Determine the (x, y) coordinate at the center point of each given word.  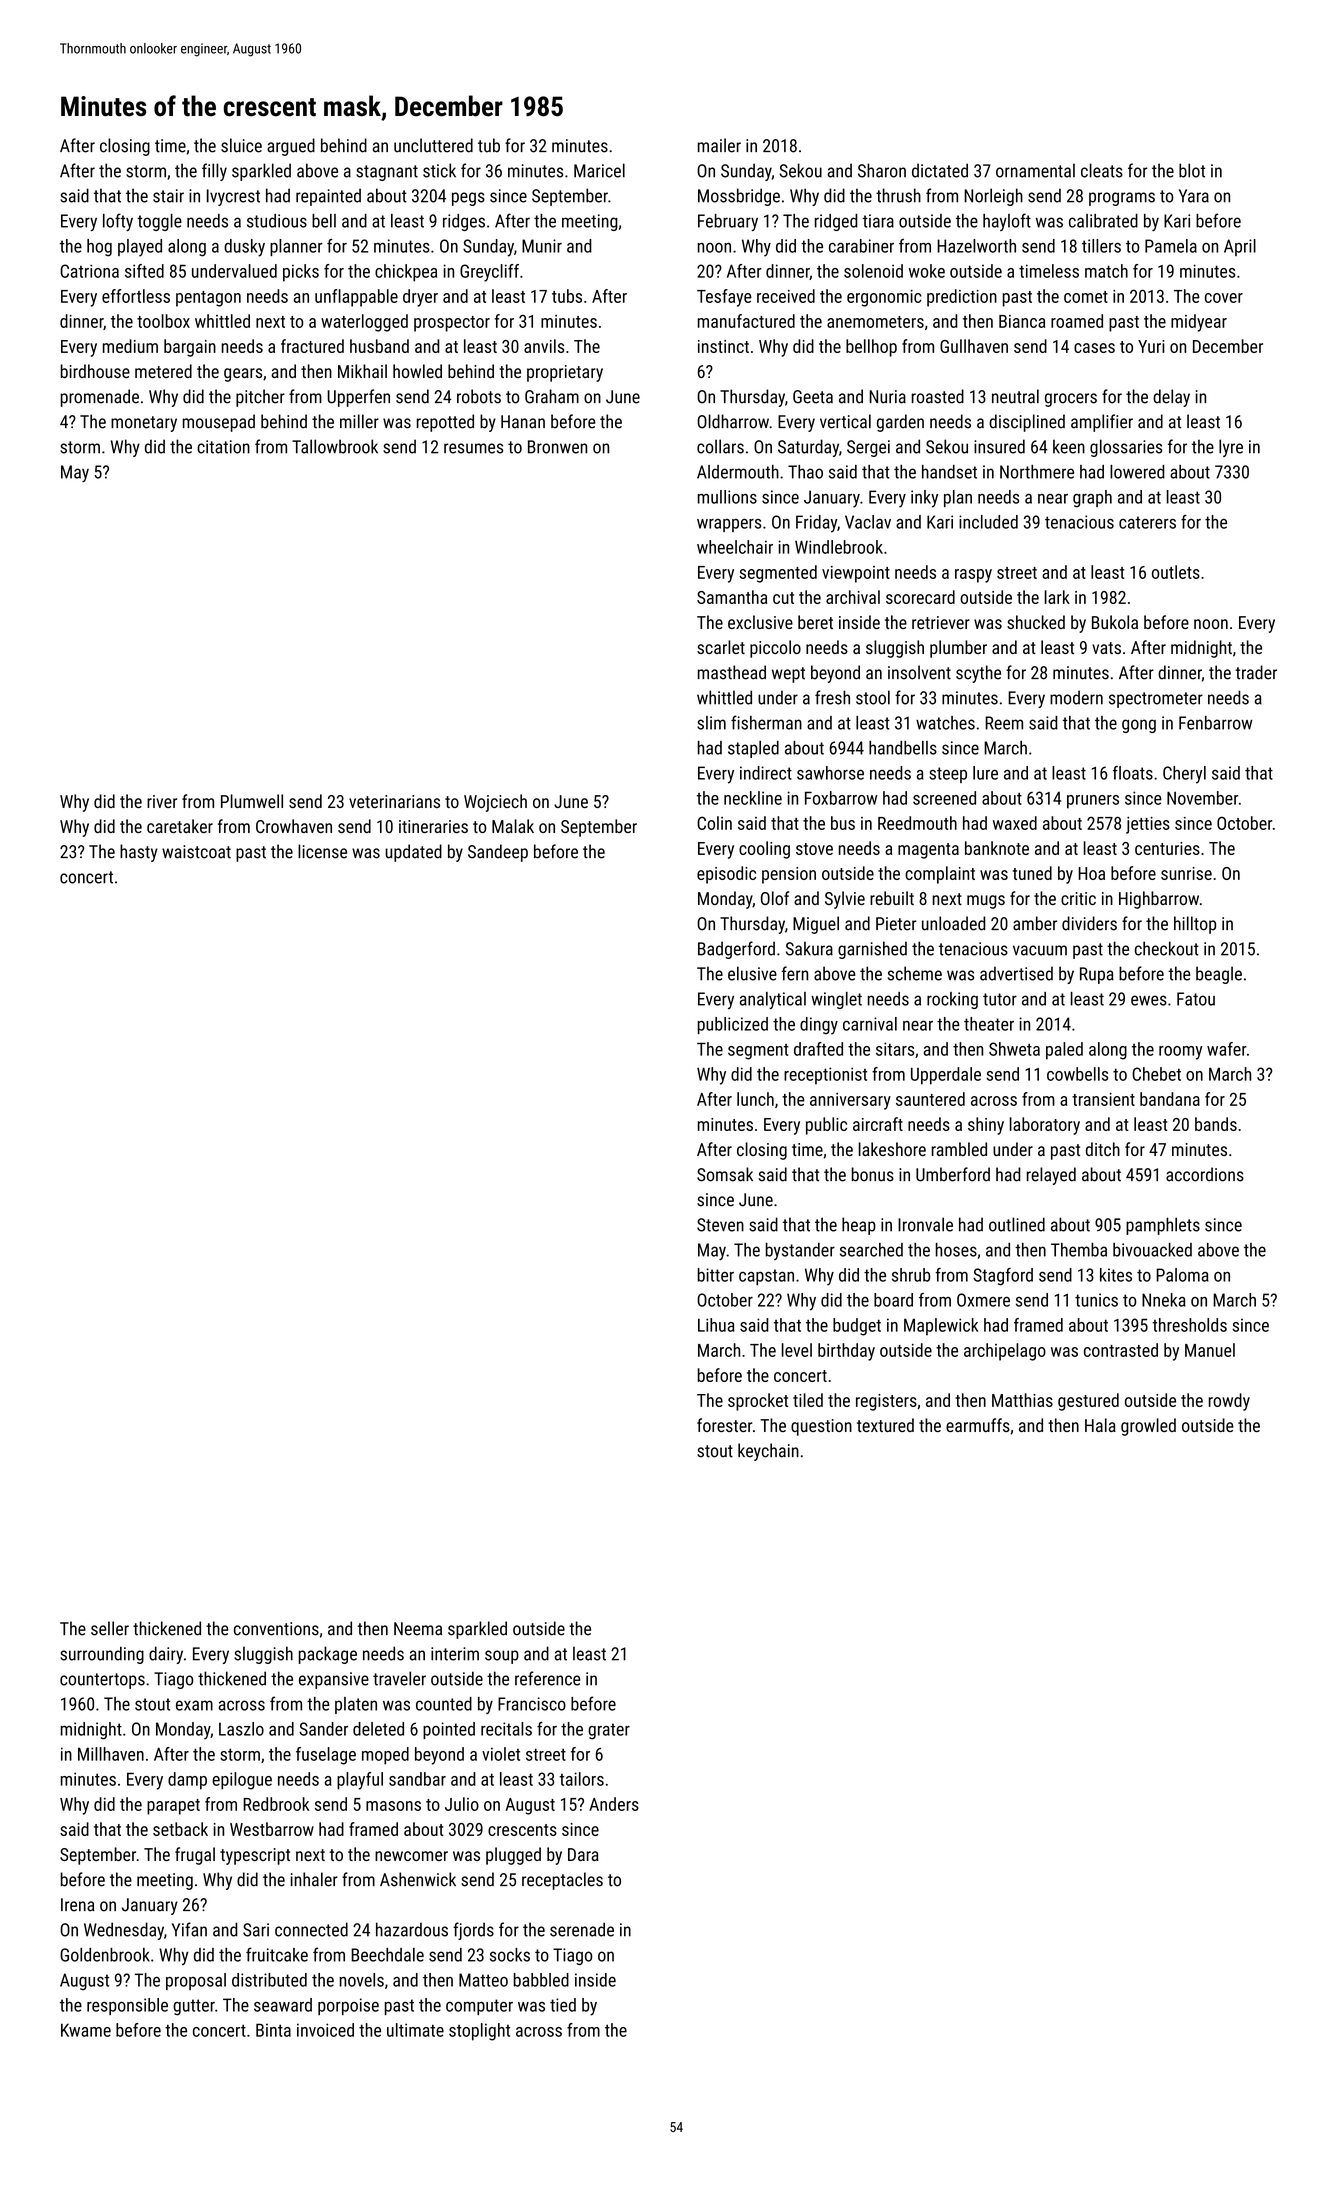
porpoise (348, 2006)
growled (1148, 1427)
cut (783, 598)
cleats (1102, 170)
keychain (768, 1452)
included (988, 522)
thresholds (1189, 1325)
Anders (614, 1804)
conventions (276, 1629)
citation (223, 447)
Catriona (89, 271)
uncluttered (433, 145)
